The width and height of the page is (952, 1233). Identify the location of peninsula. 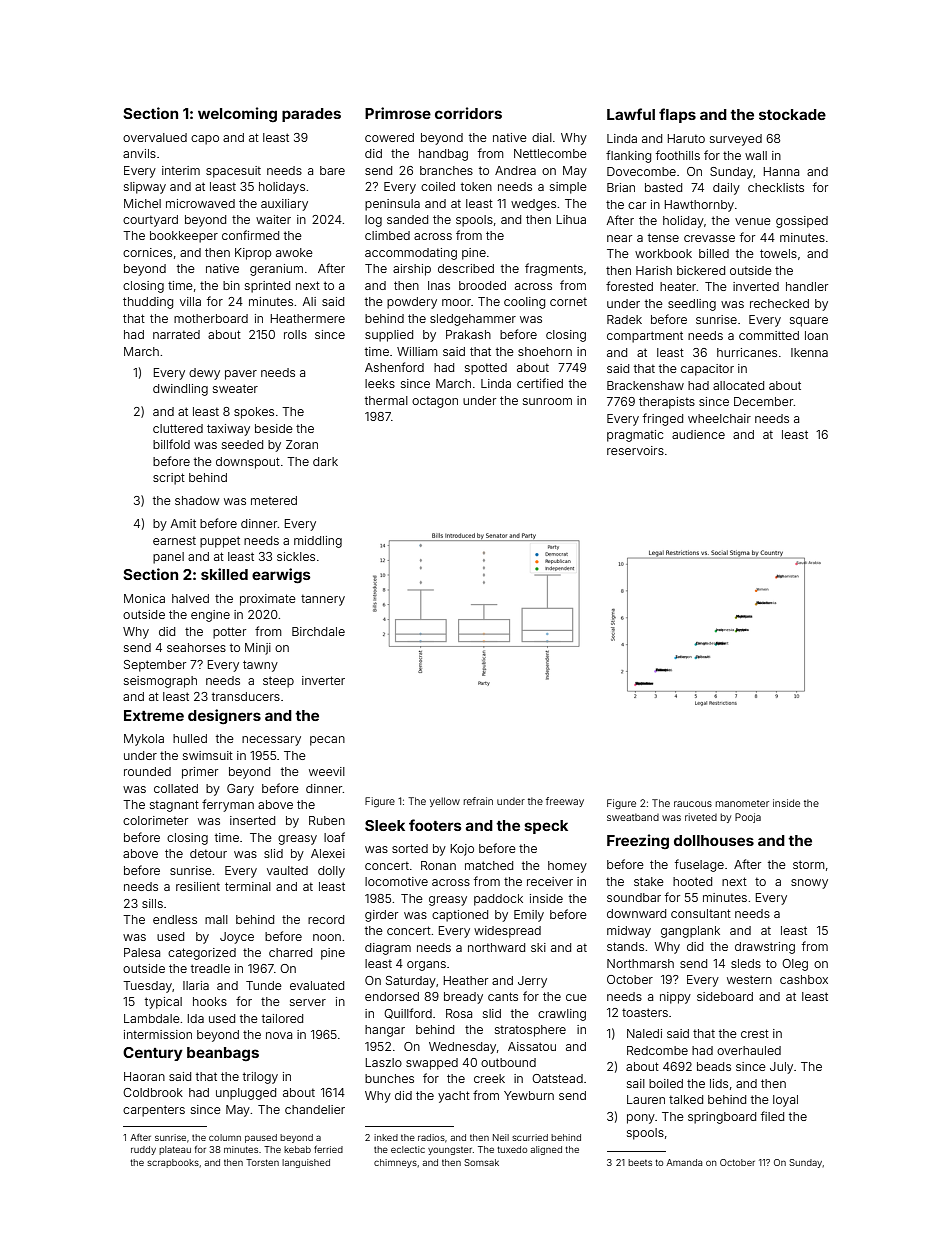
(392, 205).
